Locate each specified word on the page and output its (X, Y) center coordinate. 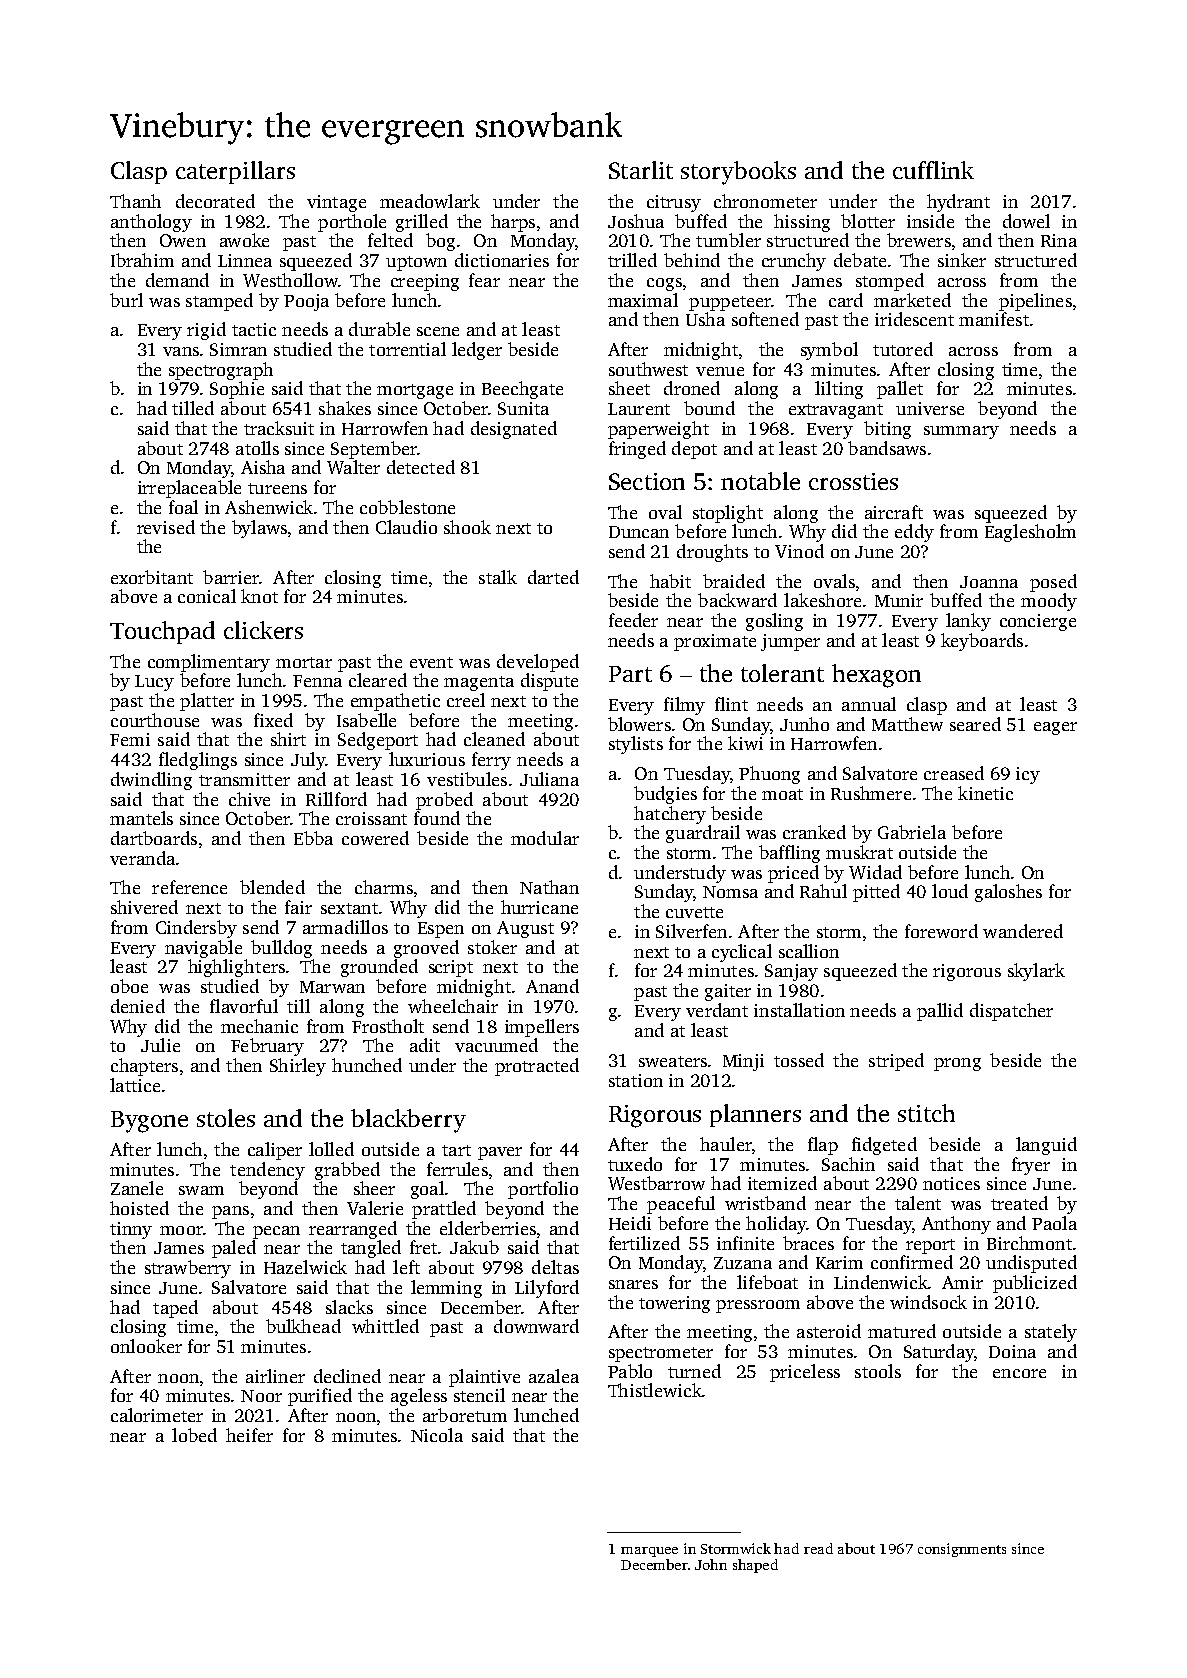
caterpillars (235, 172)
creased (954, 773)
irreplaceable (189, 489)
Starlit (641, 170)
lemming (446, 1289)
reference (189, 887)
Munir (899, 600)
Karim (839, 1262)
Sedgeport (378, 741)
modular (545, 838)
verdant (717, 1010)
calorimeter (157, 1415)
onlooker (146, 1346)
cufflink (933, 170)
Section (647, 481)
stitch (926, 1113)
